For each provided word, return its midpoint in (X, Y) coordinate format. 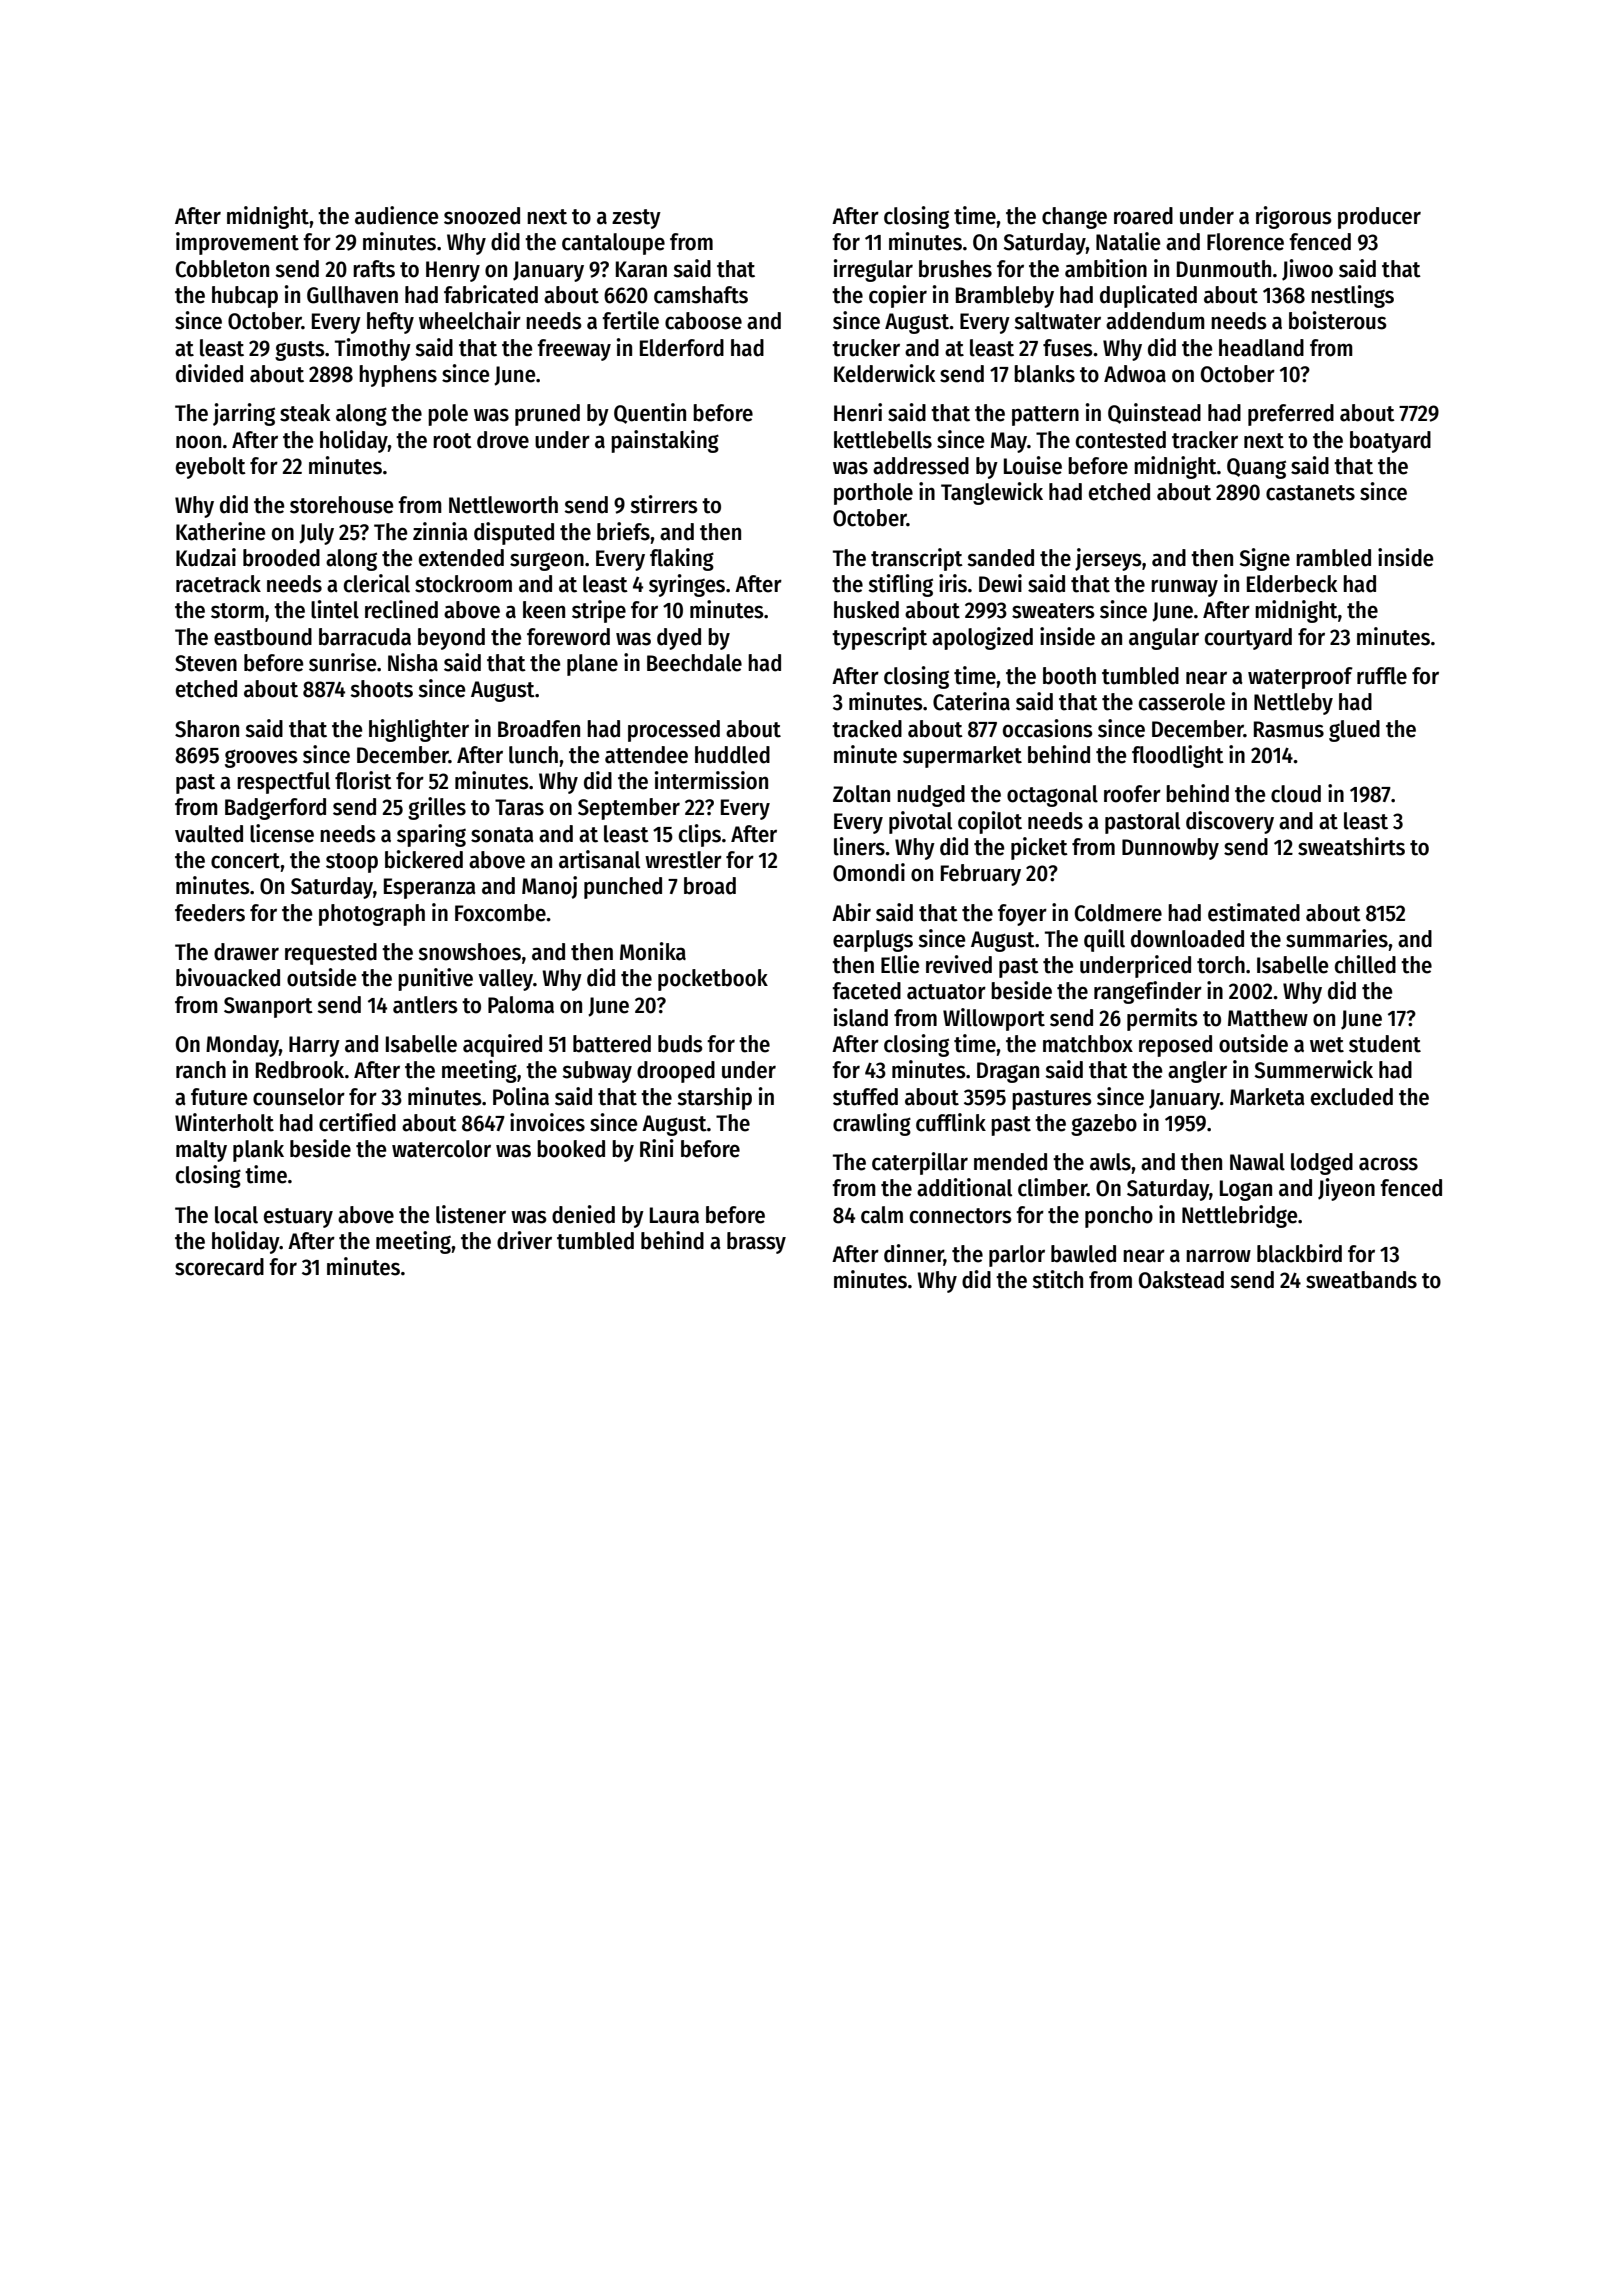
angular (1164, 639)
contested (1121, 440)
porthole (873, 494)
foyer (1022, 915)
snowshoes (469, 952)
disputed (514, 533)
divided (209, 373)
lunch (533, 755)
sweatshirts (1351, 846)
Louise (1033, 465)
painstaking (665, 441)
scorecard (219, 1267)
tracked (867, 729)
